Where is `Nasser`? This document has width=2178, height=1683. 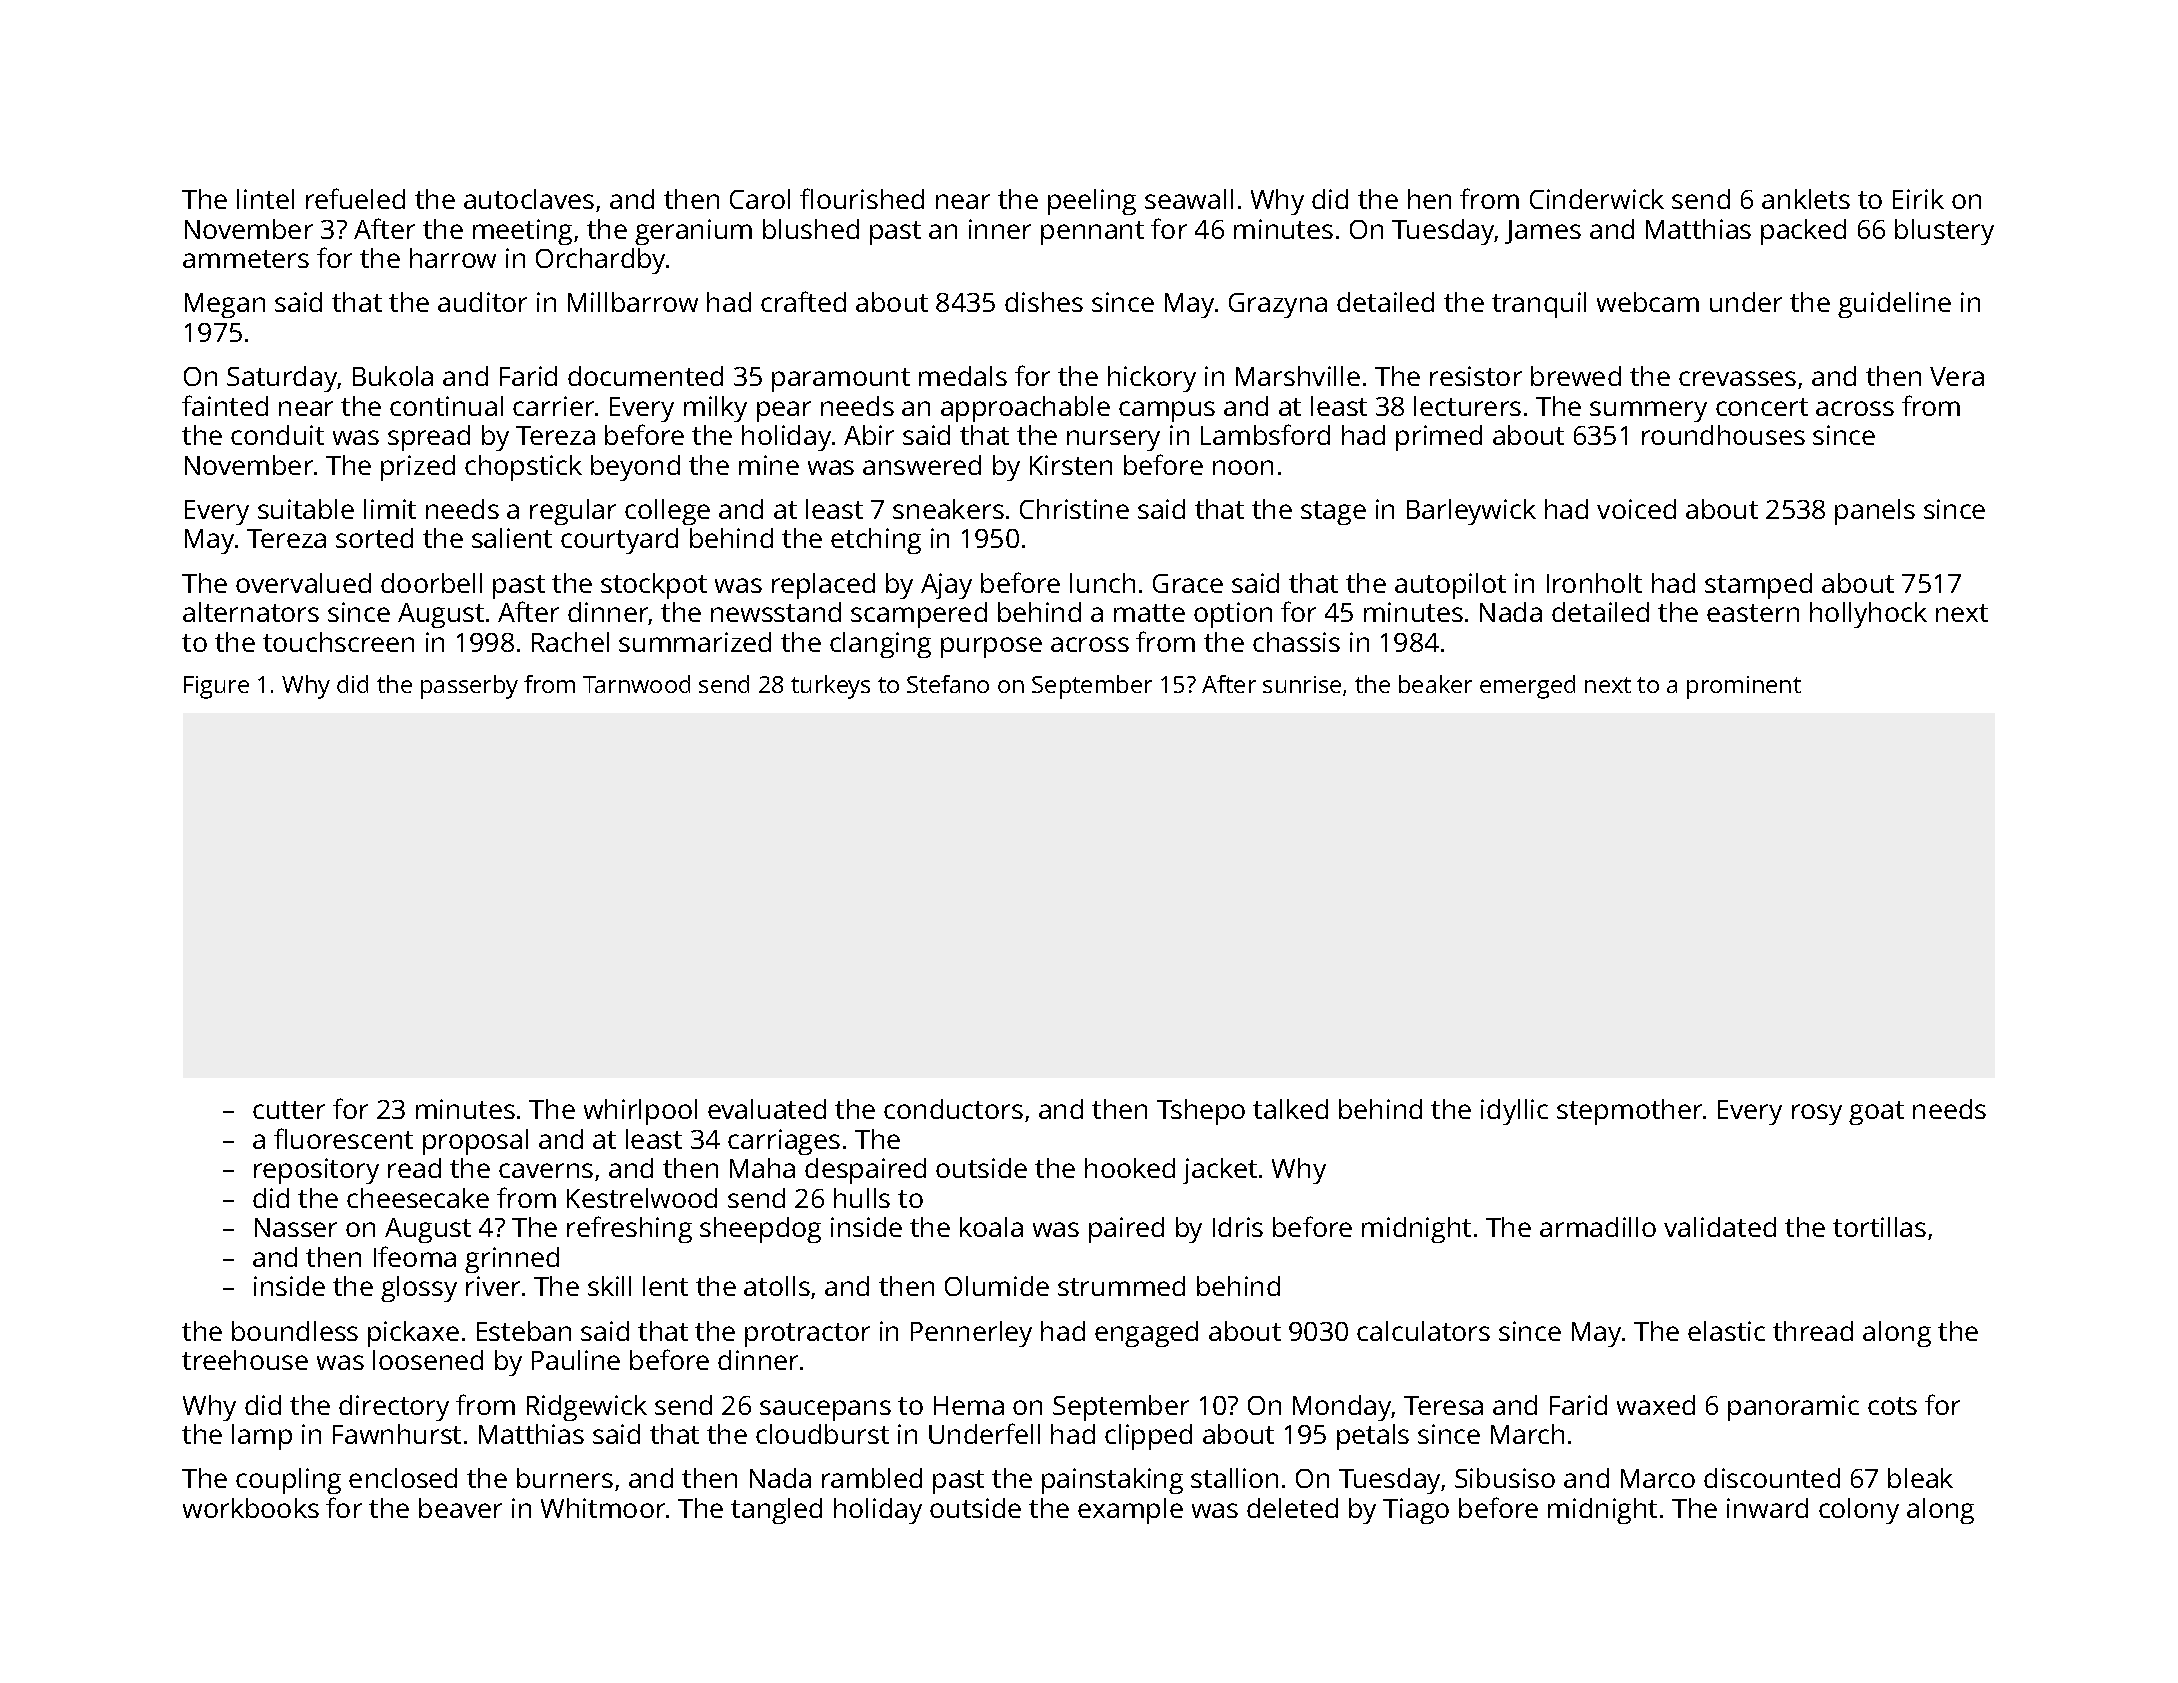
Nasser is located at coordinates (296, 1227).
